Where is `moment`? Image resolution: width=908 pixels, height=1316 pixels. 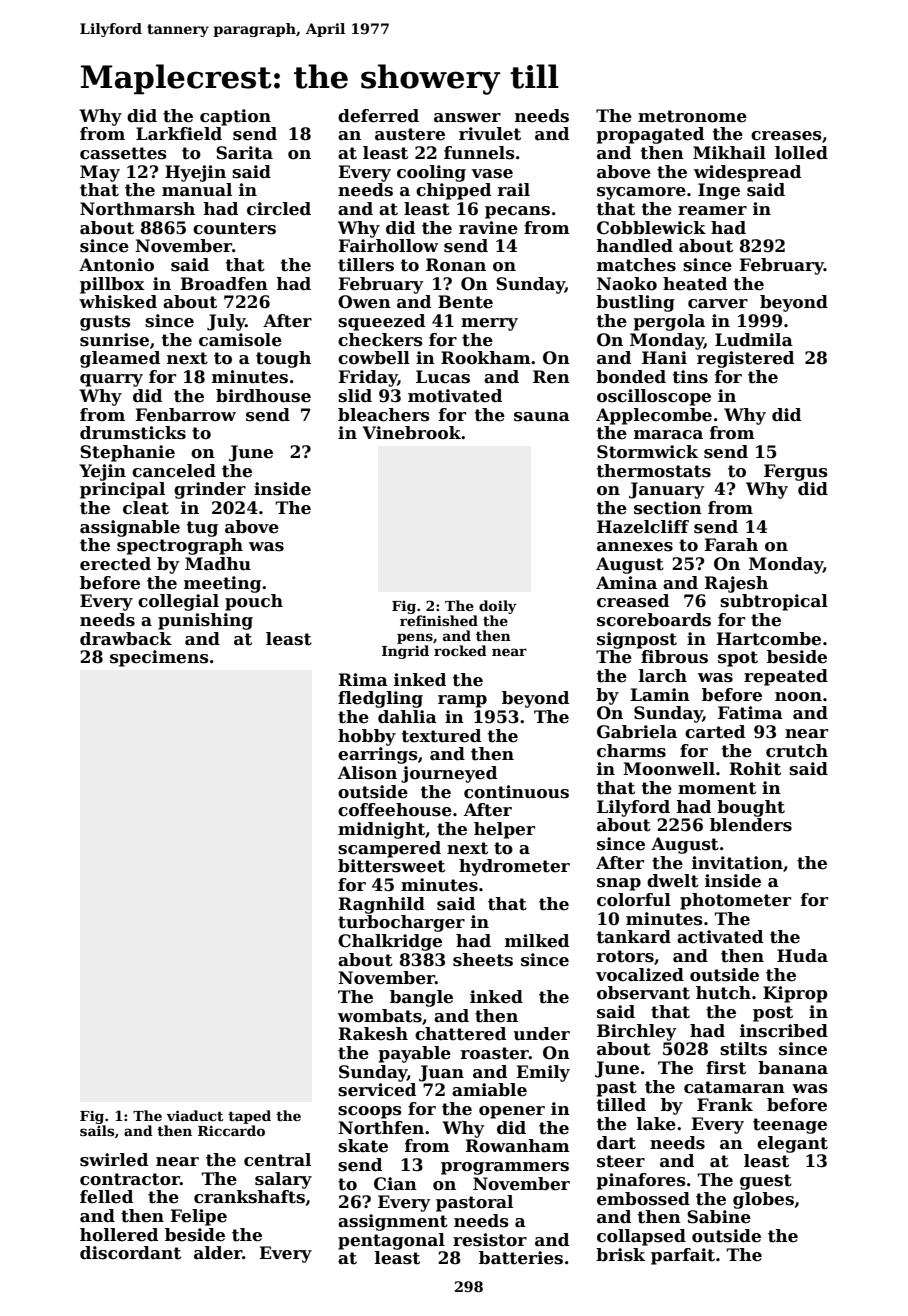
moment is located at coordinates (717, 788).
